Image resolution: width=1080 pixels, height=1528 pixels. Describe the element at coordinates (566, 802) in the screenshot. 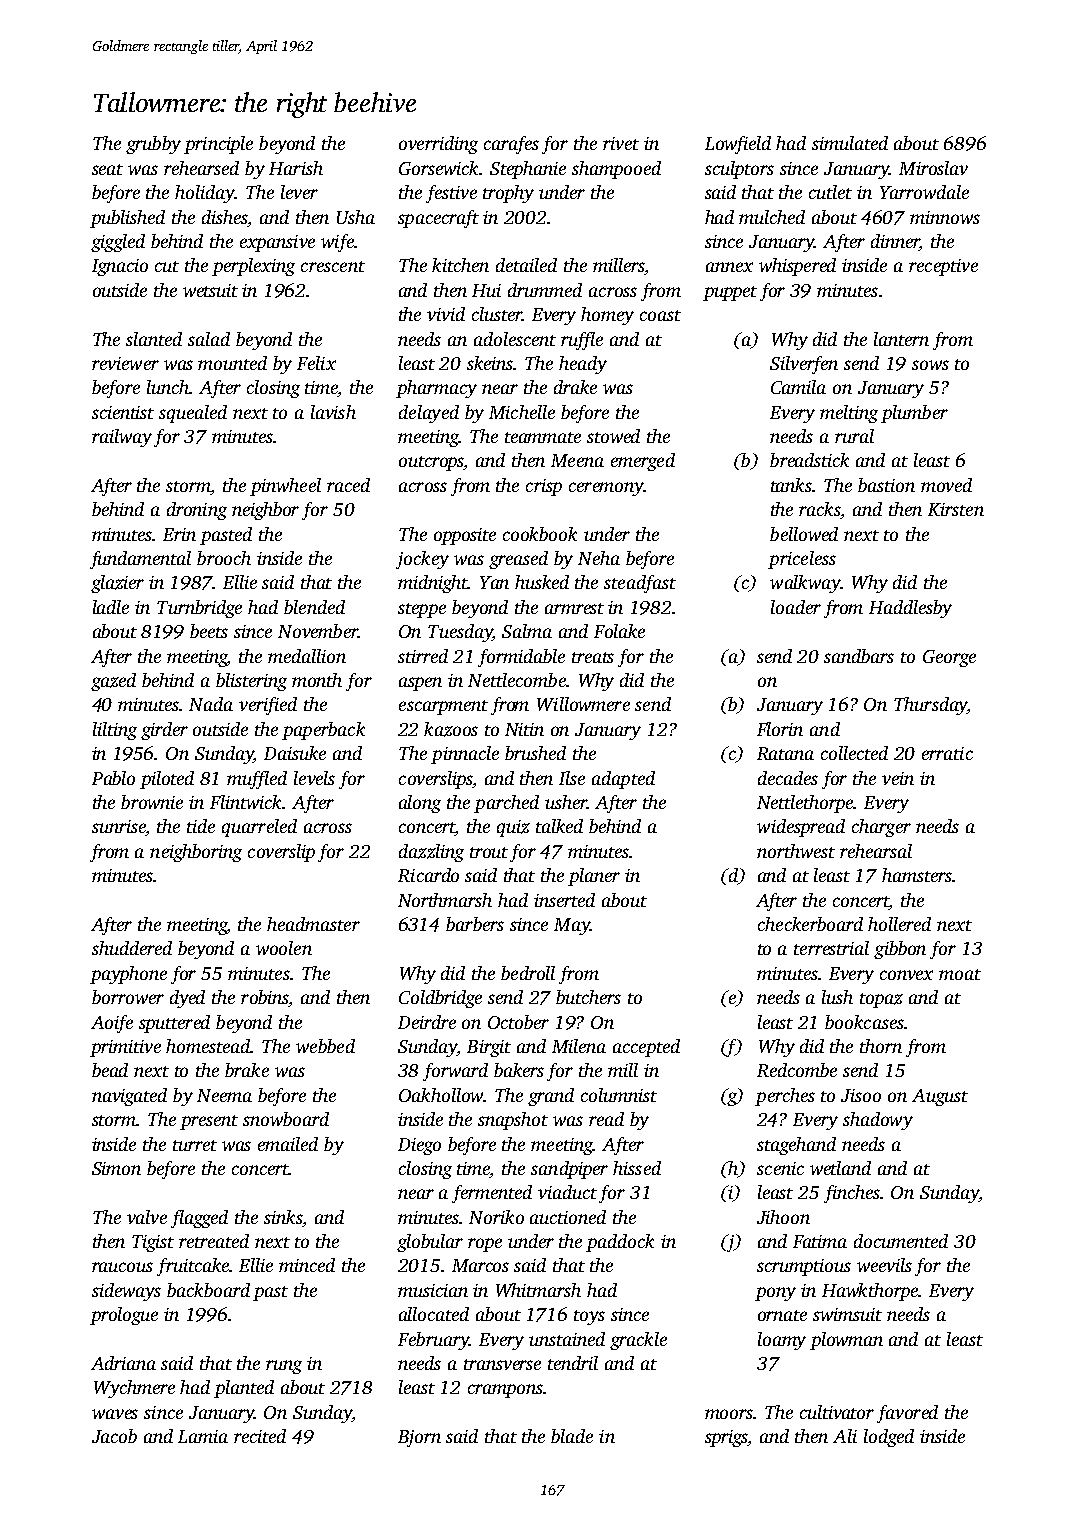

I see `usher` at that location.
